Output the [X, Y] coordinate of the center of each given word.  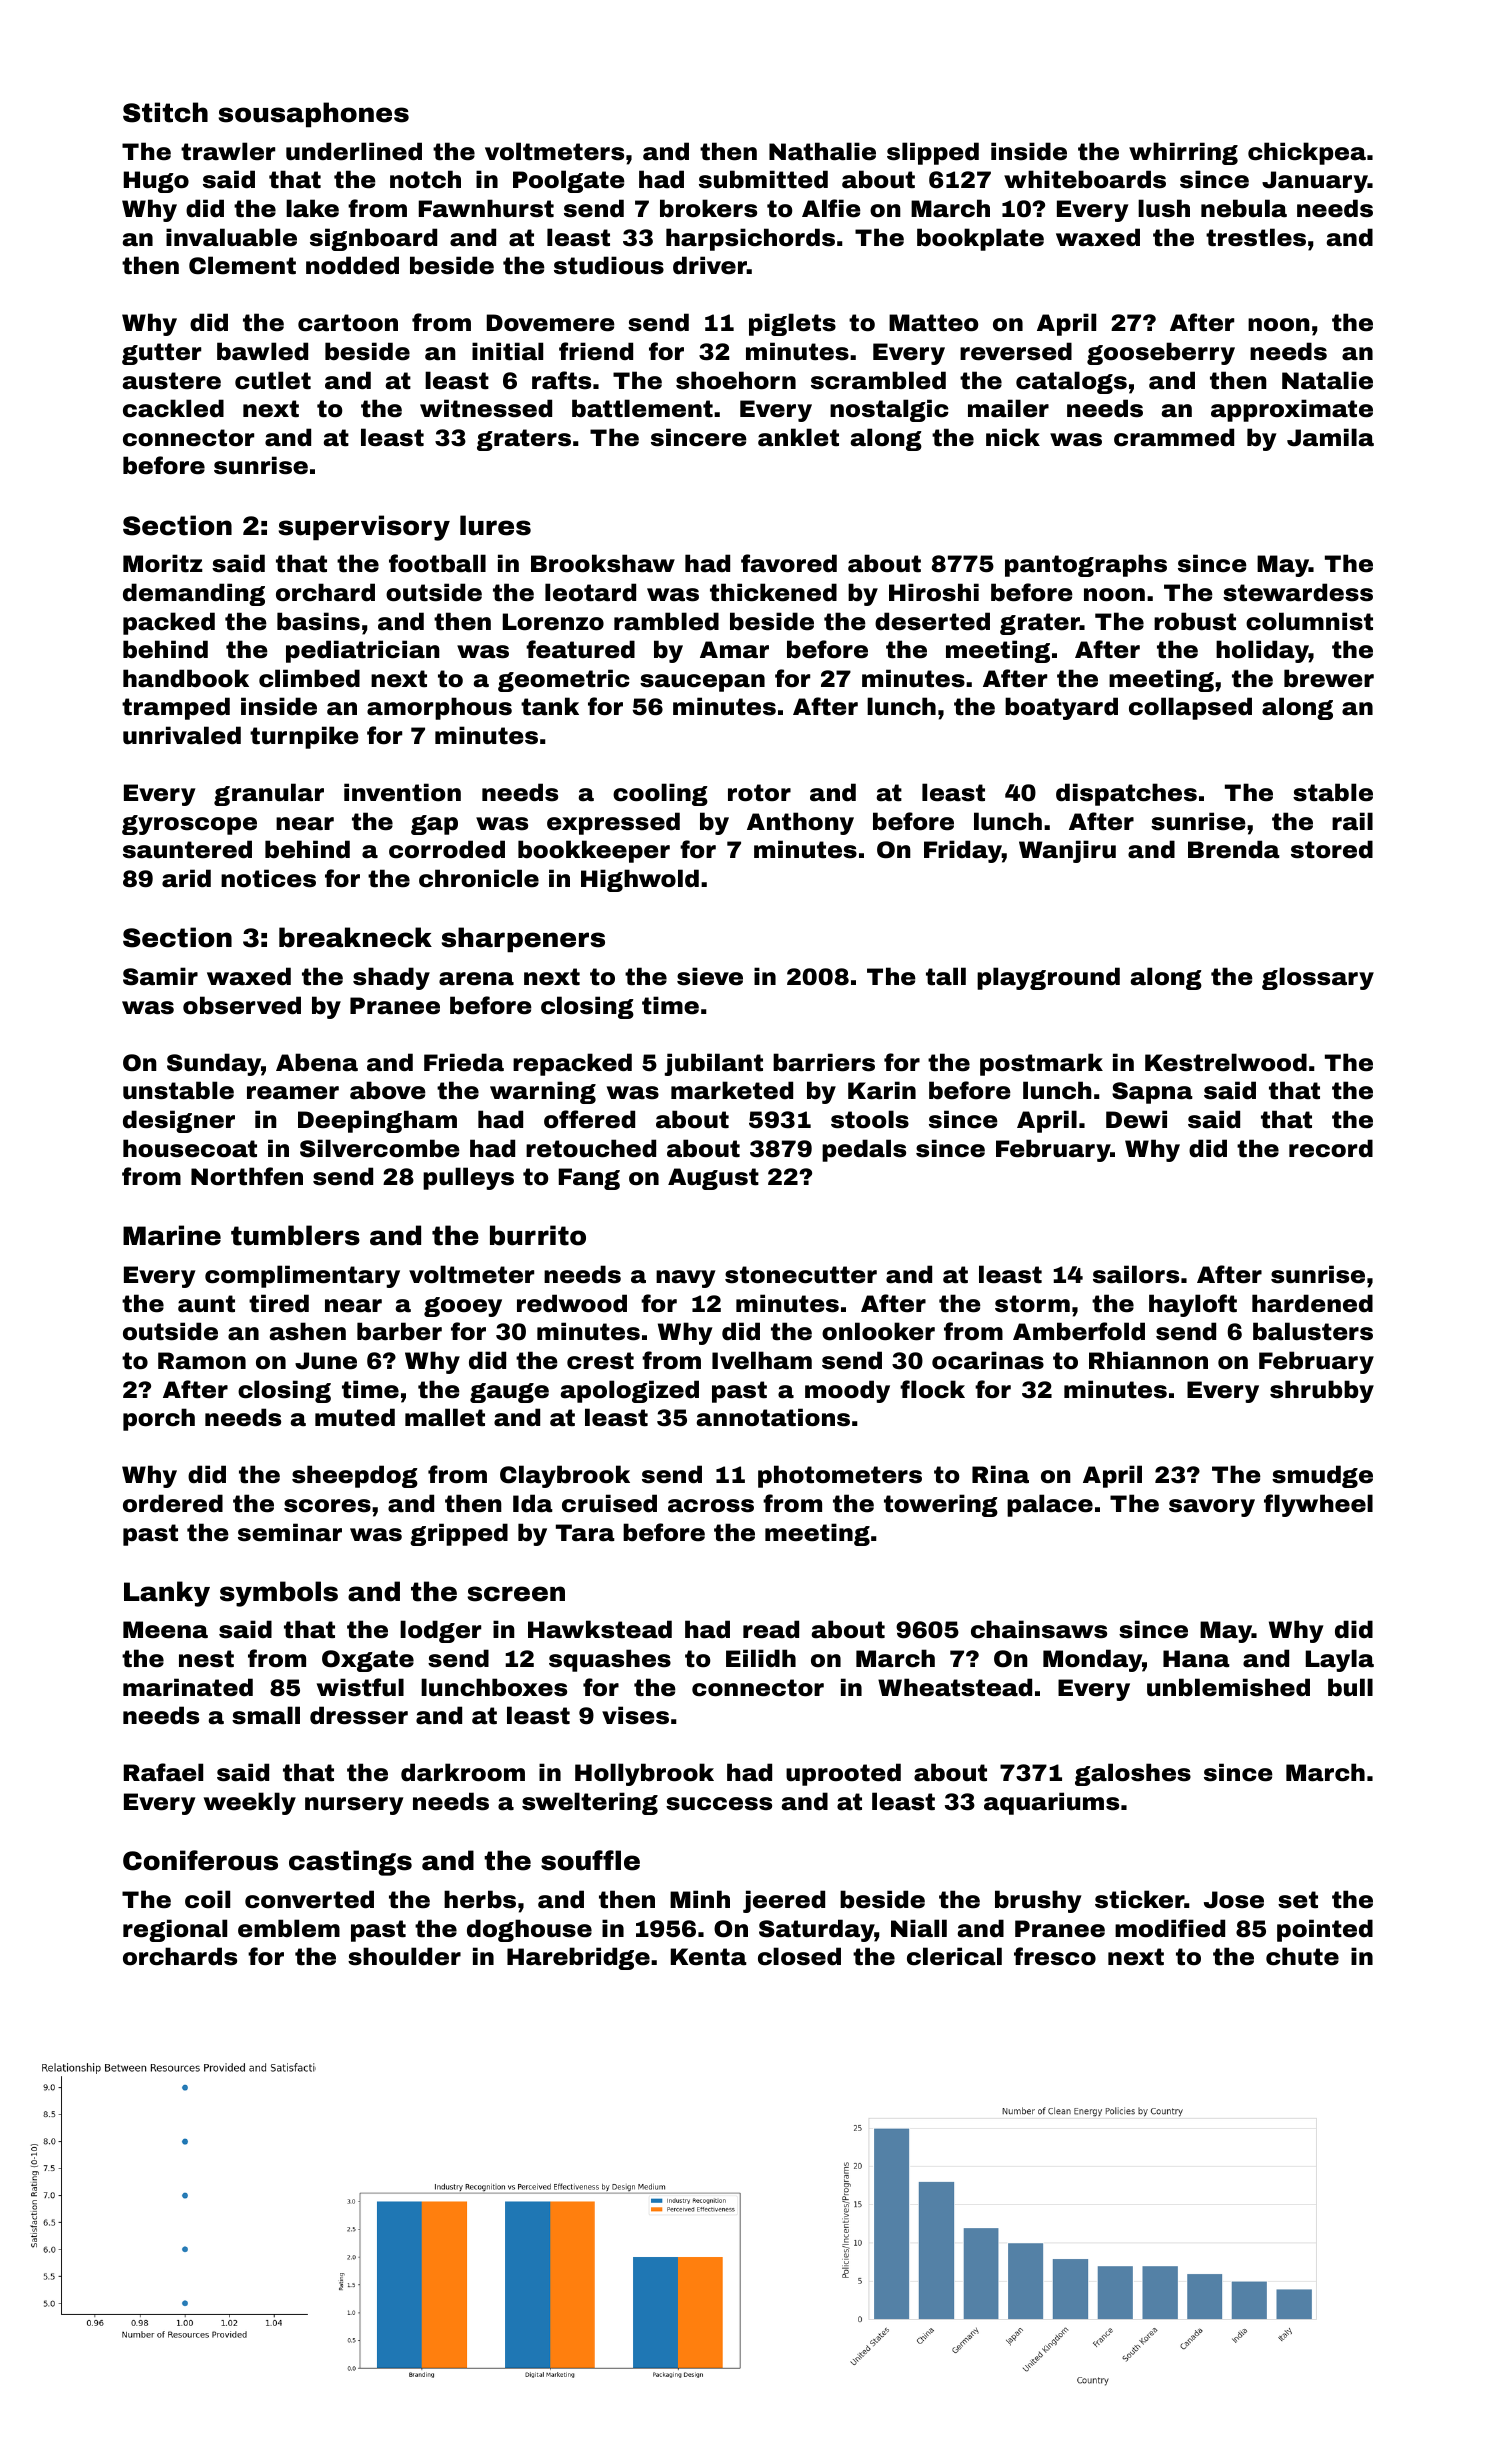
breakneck [355, 937]
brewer [1329, 678]
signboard [373, 239]
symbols [279, 1594]
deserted [932, 621]
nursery [354, 1806]
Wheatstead [955, 1687]
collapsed [1190, 708]
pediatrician [363, 651]
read [771, 1629]
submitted [763, 179]
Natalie [1327, 380]
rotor [759, 793]
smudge [1322, 1476]
